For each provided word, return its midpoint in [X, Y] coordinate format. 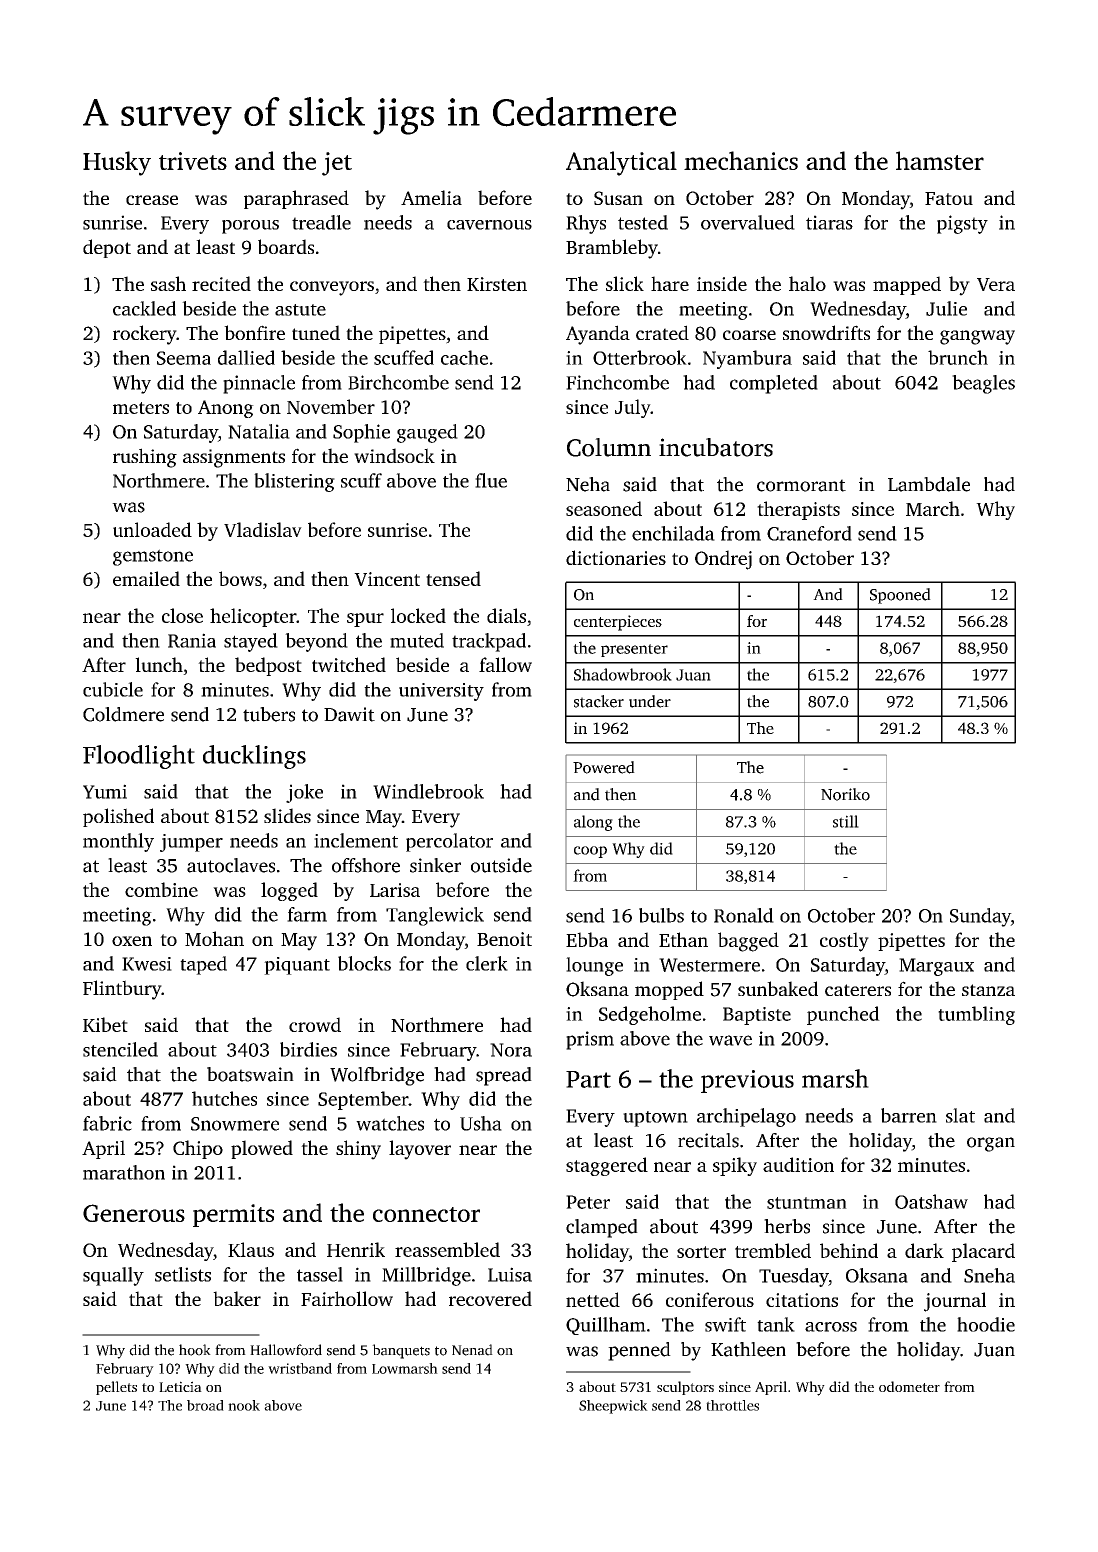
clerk [487, 963]
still [846, 821]
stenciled [120, 1049]
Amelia [431, 197]
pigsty [962, 224]
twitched [349, 664]
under [650, 701]
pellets [116, 1388]
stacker [599, 701]
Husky [117, 163]
